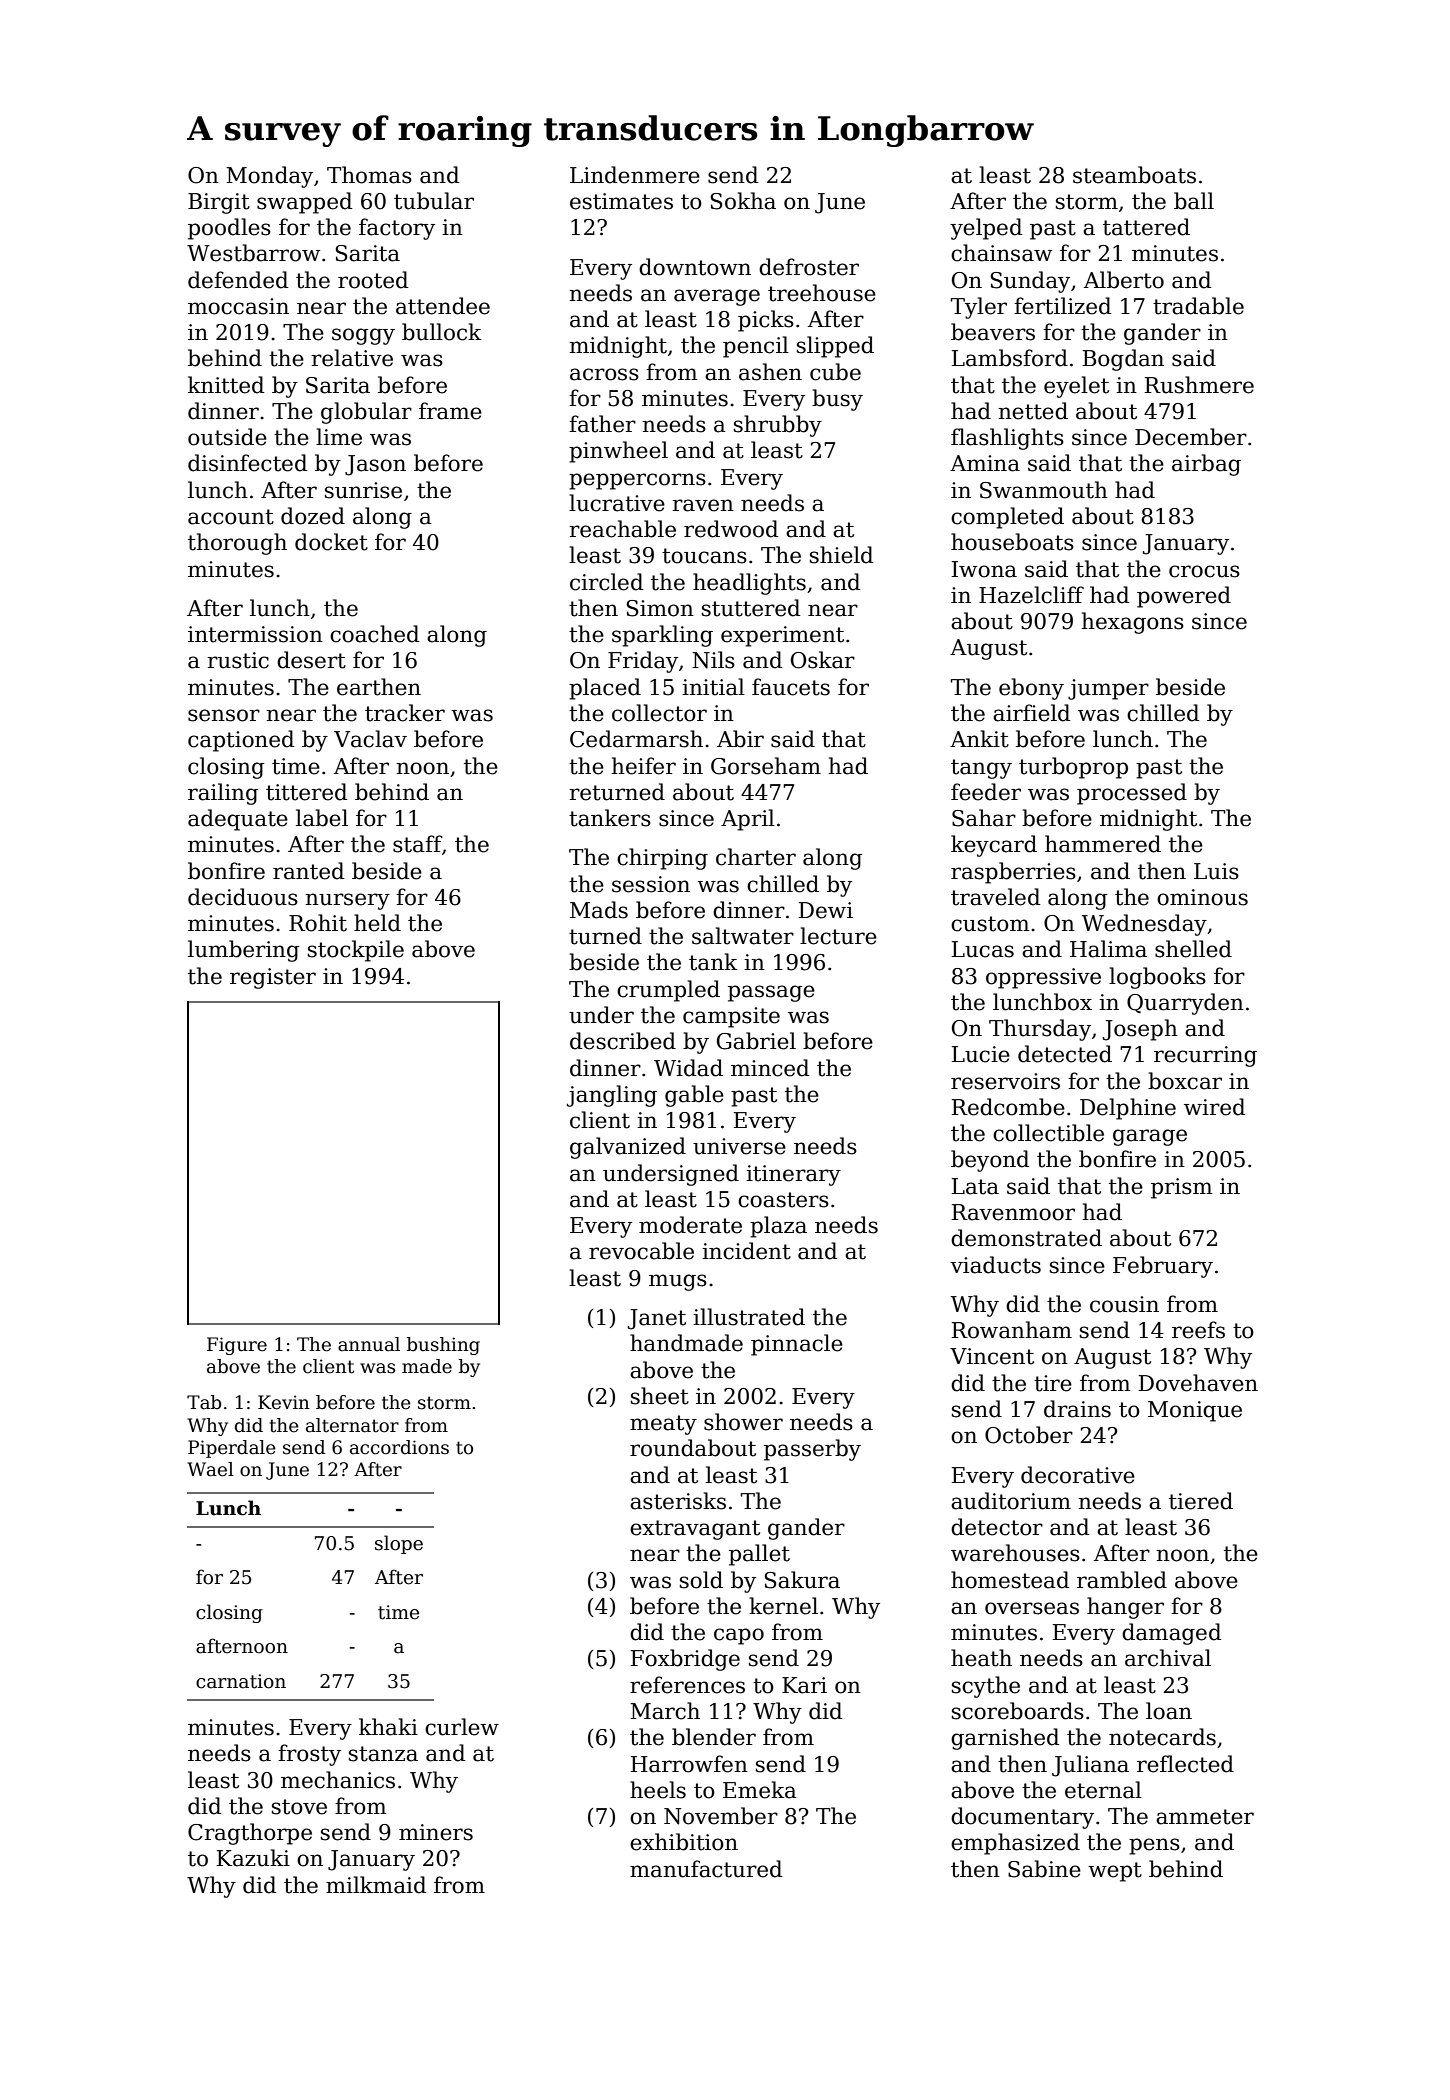 The image size is (1450, 2100). Describe the element at coordinates (1163, 1267) in the screenshot. I see `February` at that location.
